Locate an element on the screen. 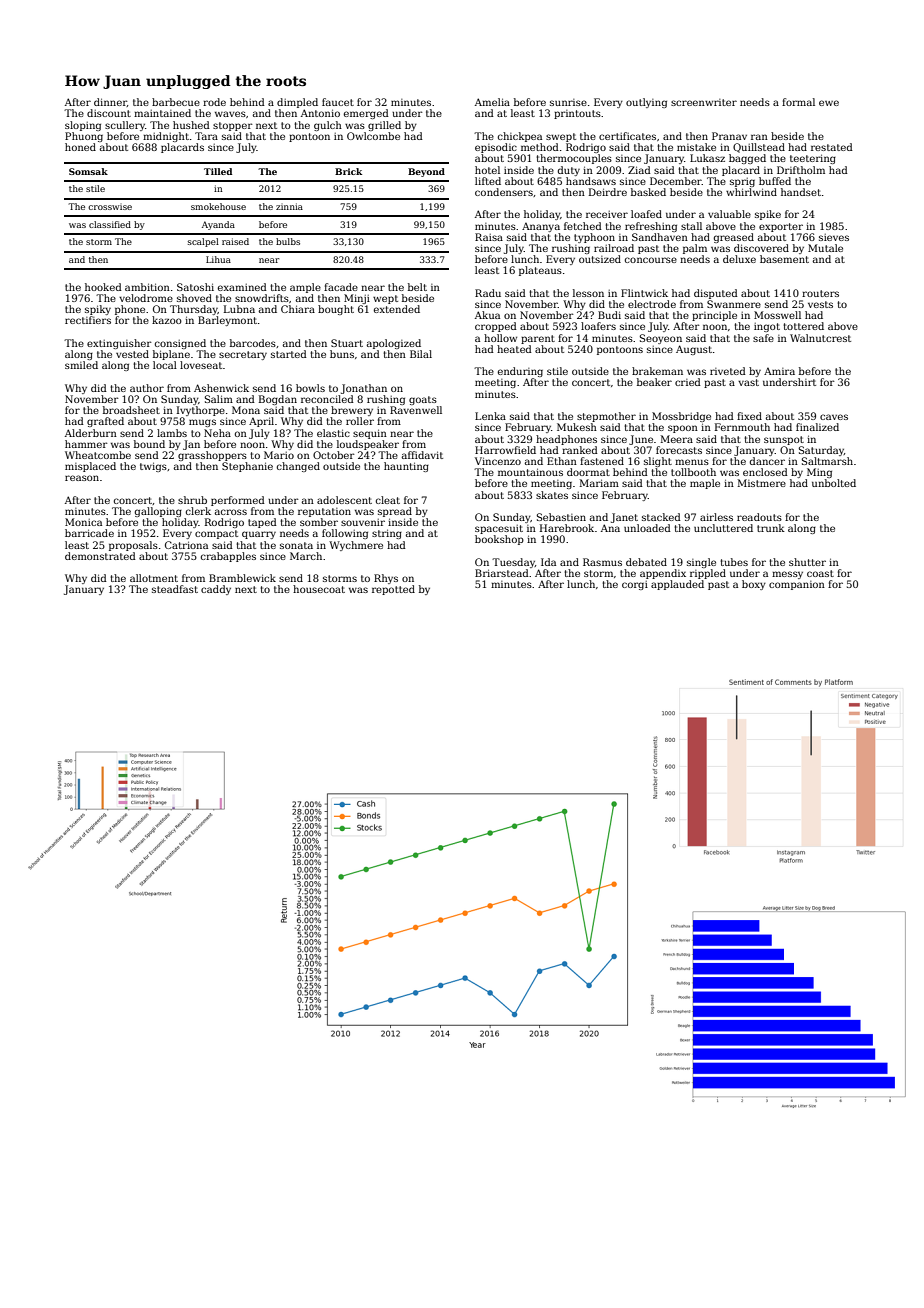 Image resolution: width=924 pixels, height=1308 pixels. classified is located at coordinates (110, 224).
